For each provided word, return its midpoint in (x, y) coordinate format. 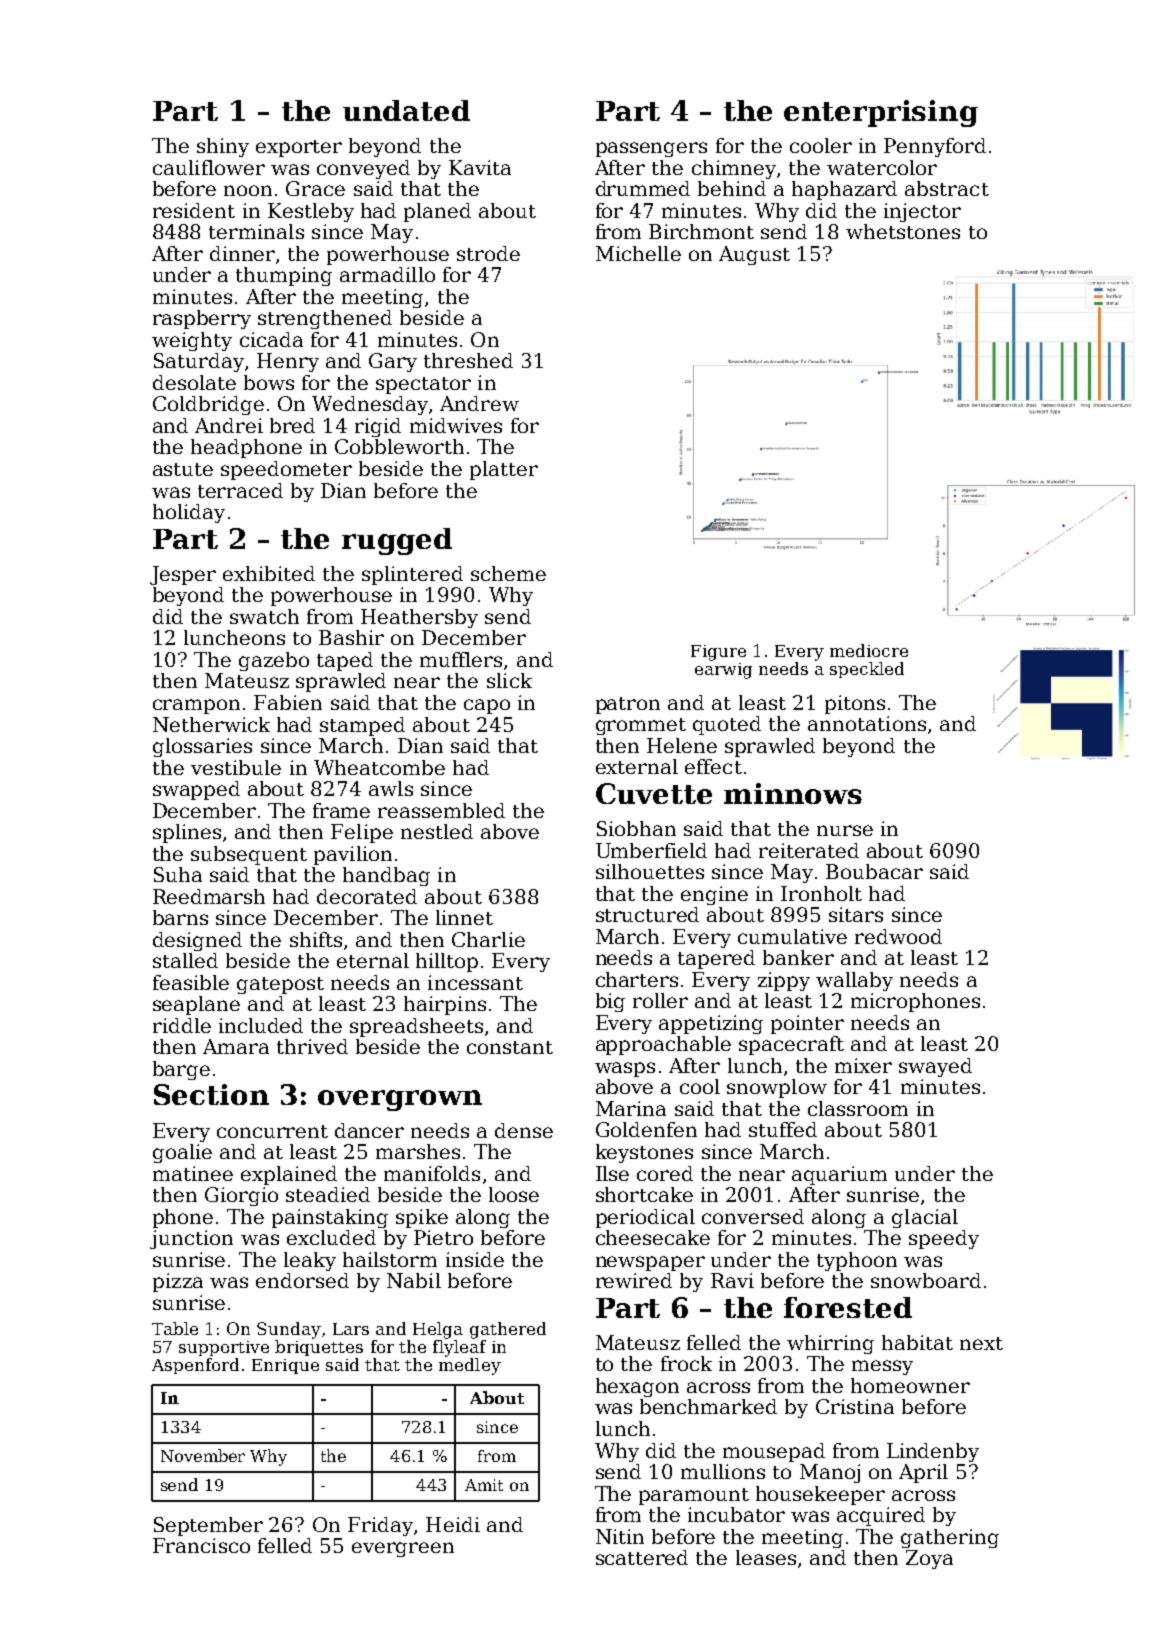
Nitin (620, 1536)
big (610, 1002)
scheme (508, 573)
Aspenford (195, 1366)
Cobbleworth (399, 446)
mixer (863, 1065)
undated (406, 110)
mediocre (869, 650)
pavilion (353, 855)
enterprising (881, 113)
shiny (223, 147)
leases (766, 1557)
